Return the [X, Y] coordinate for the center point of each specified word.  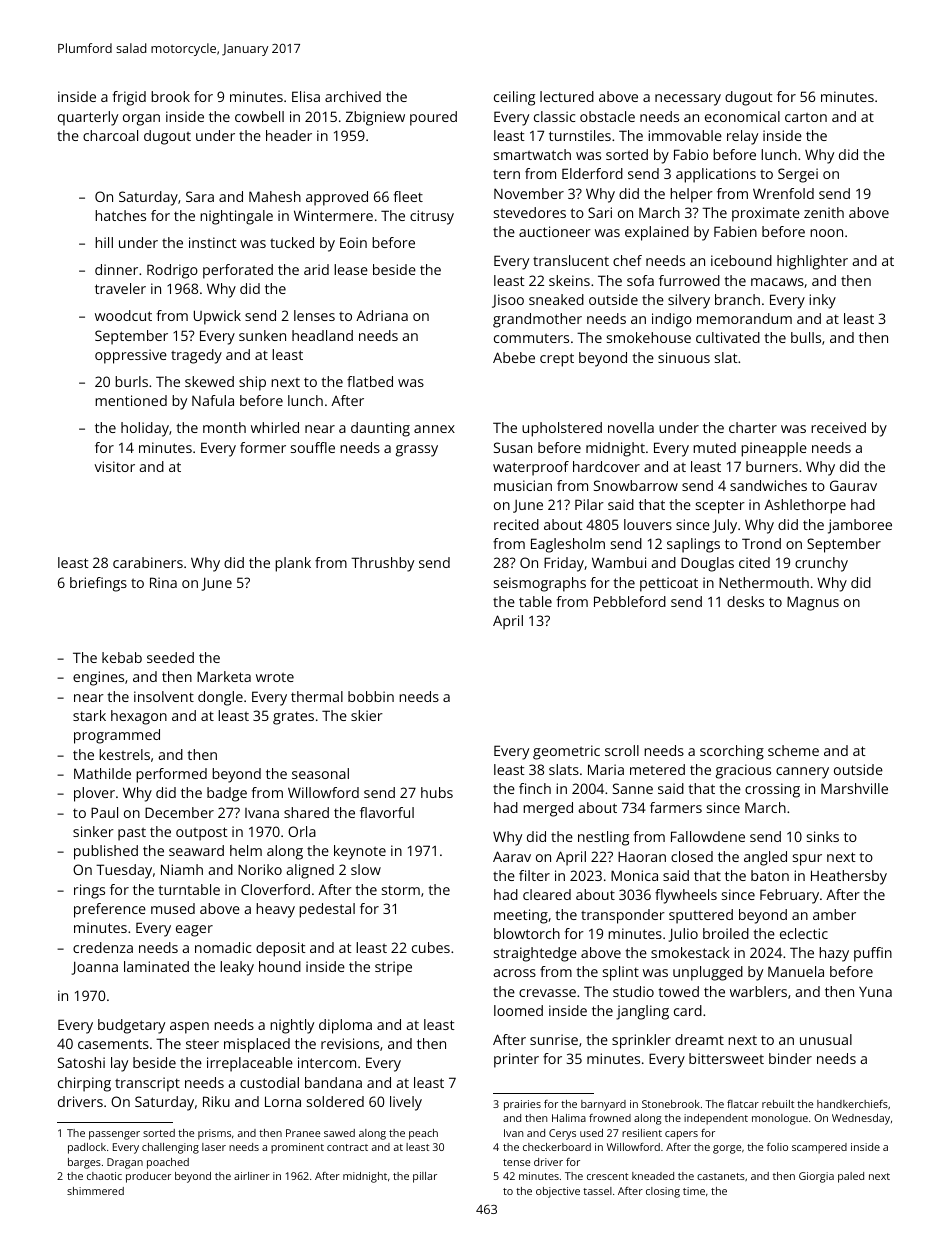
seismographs [540, 584]
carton [806, 117]
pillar [425, 1177]
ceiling [514, 98]
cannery [802, 773]
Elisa [306, 96]
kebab [122, 657]
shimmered [95, 1191]
